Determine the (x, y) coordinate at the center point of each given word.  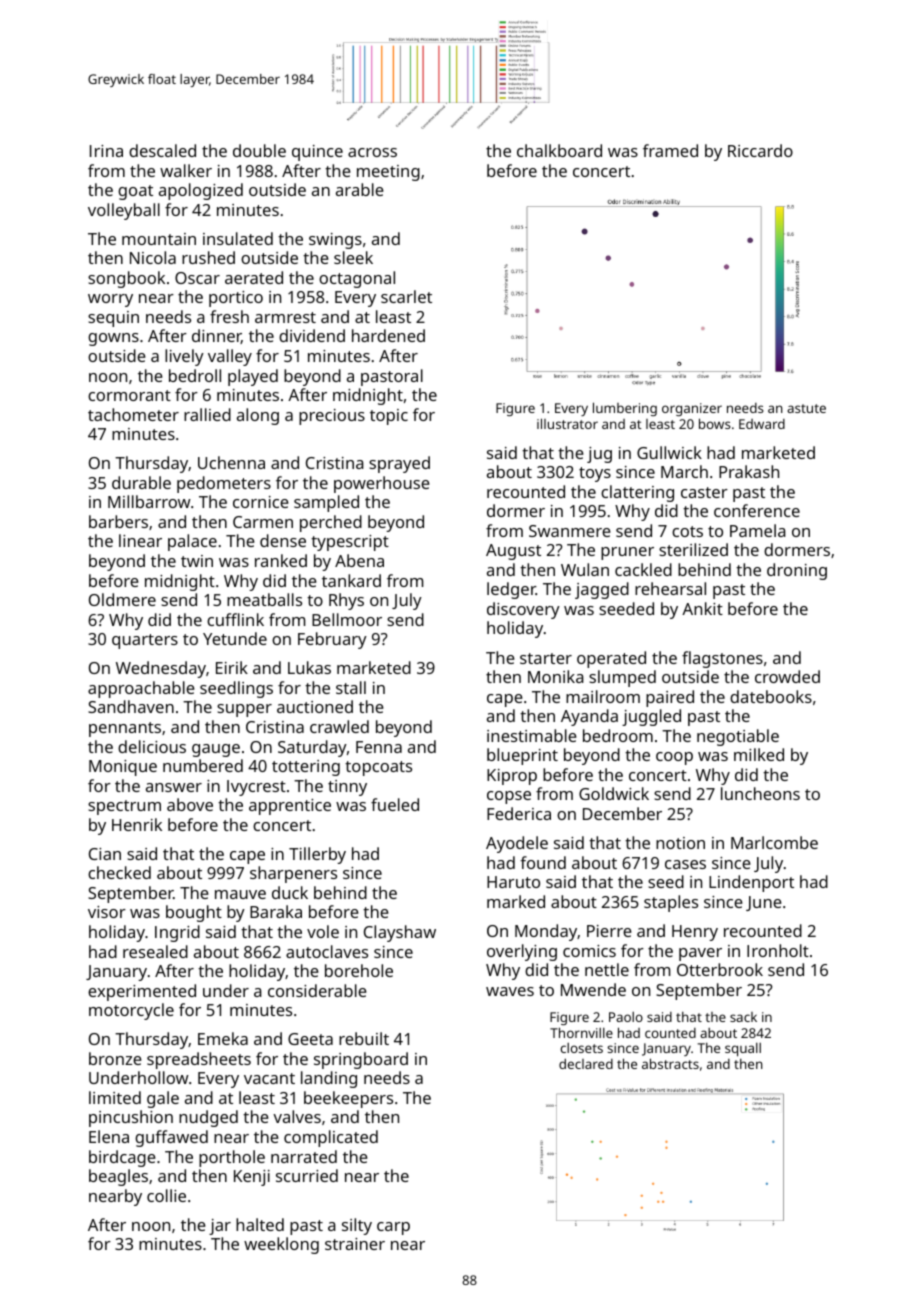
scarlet (406, 296)
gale (163, 1099)
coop (674, 758)
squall (743, 1050)
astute (806, 408)
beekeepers (348, 1099)
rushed (208, 257)
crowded (787, 676)
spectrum (124, 807)
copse (509, 797)
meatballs (264, 599)
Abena (359, 560)
